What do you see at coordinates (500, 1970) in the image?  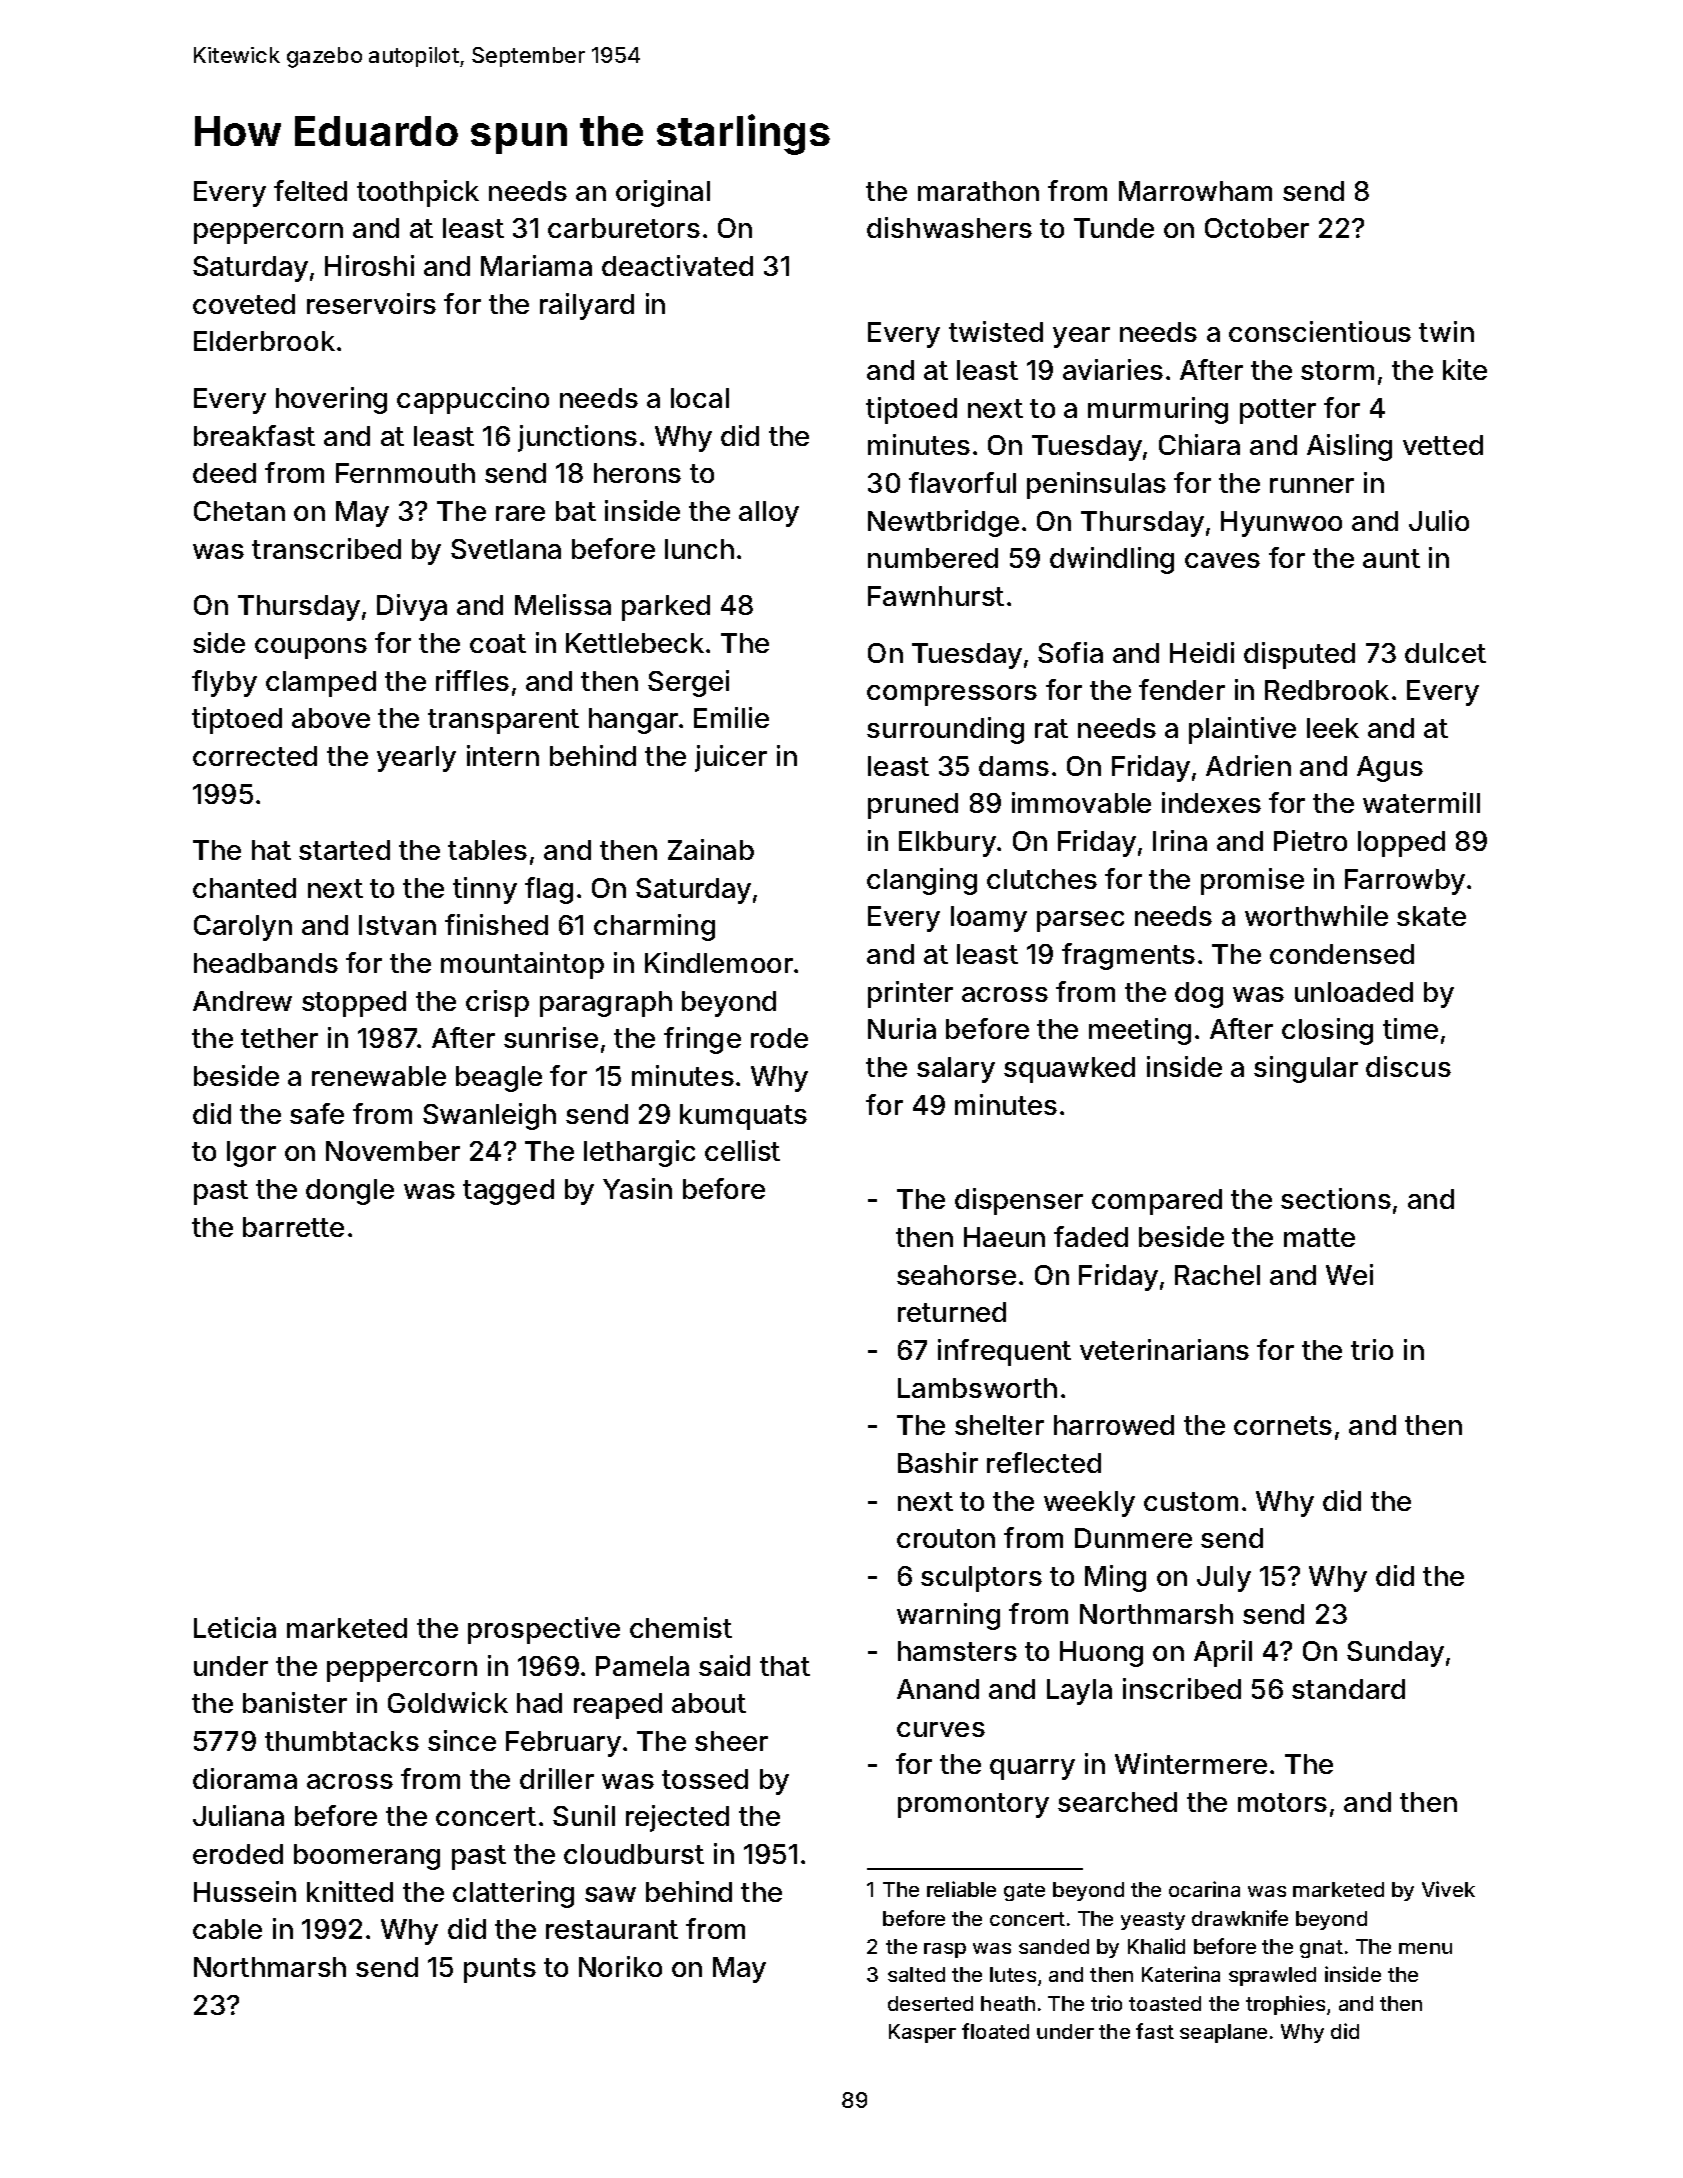 I see `punts` at bounding box center [500, 1970].
